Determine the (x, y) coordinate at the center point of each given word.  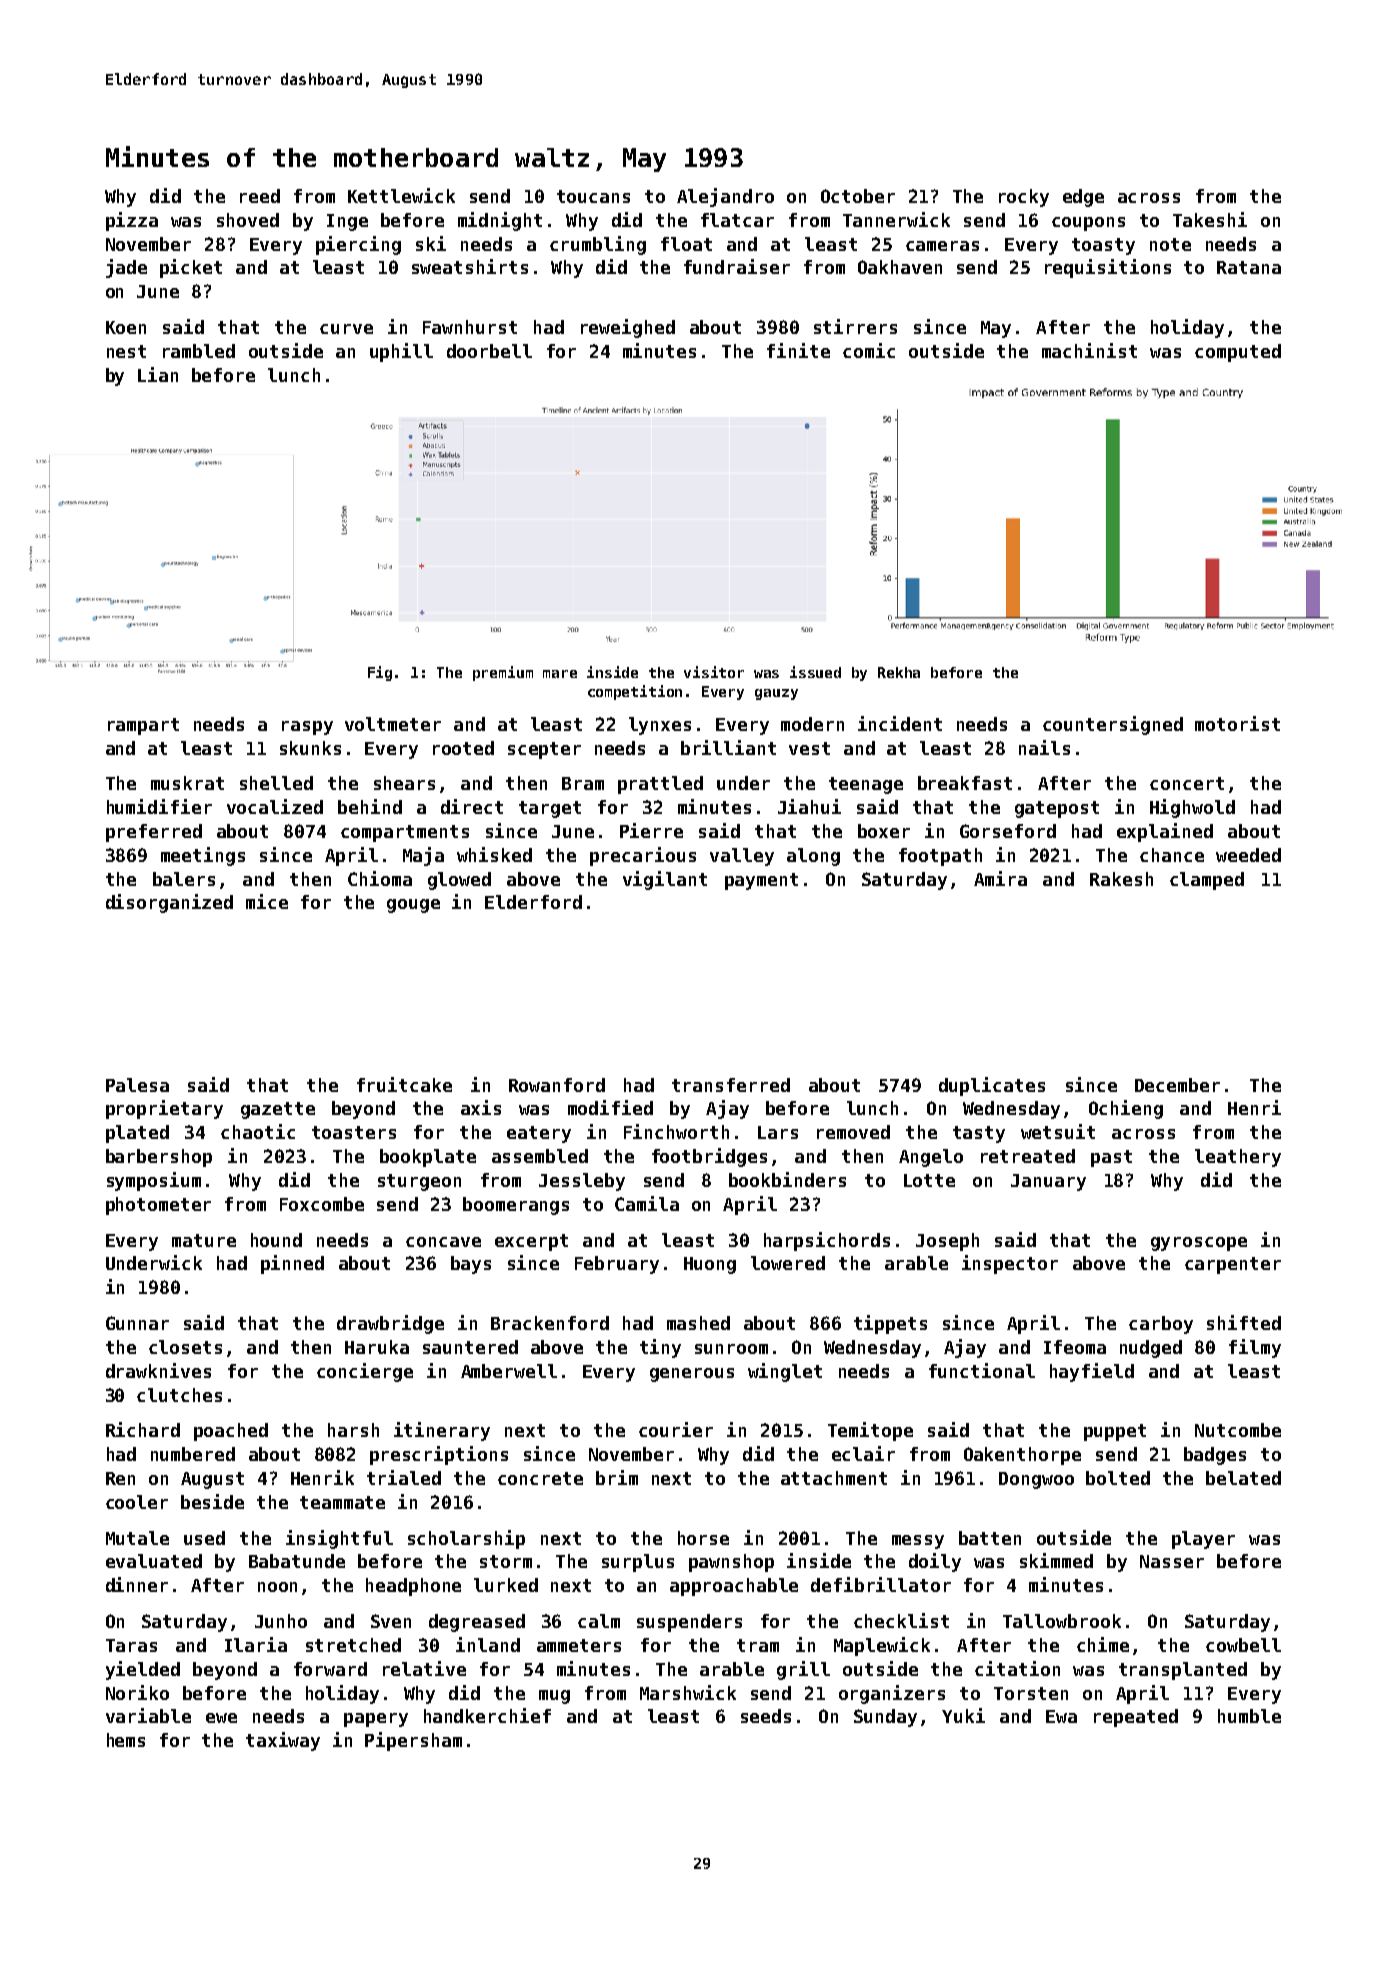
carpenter (1233, 1265)
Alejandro (725, 197)
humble (1249, 1716)
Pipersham (413, 1741)
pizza (132, 221)
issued (815, 672)
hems (126, 1740)
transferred (731, 1085)
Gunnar (137, 1323)
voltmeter (393, 724)
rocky (1024, 198)
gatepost (1057, 809)
